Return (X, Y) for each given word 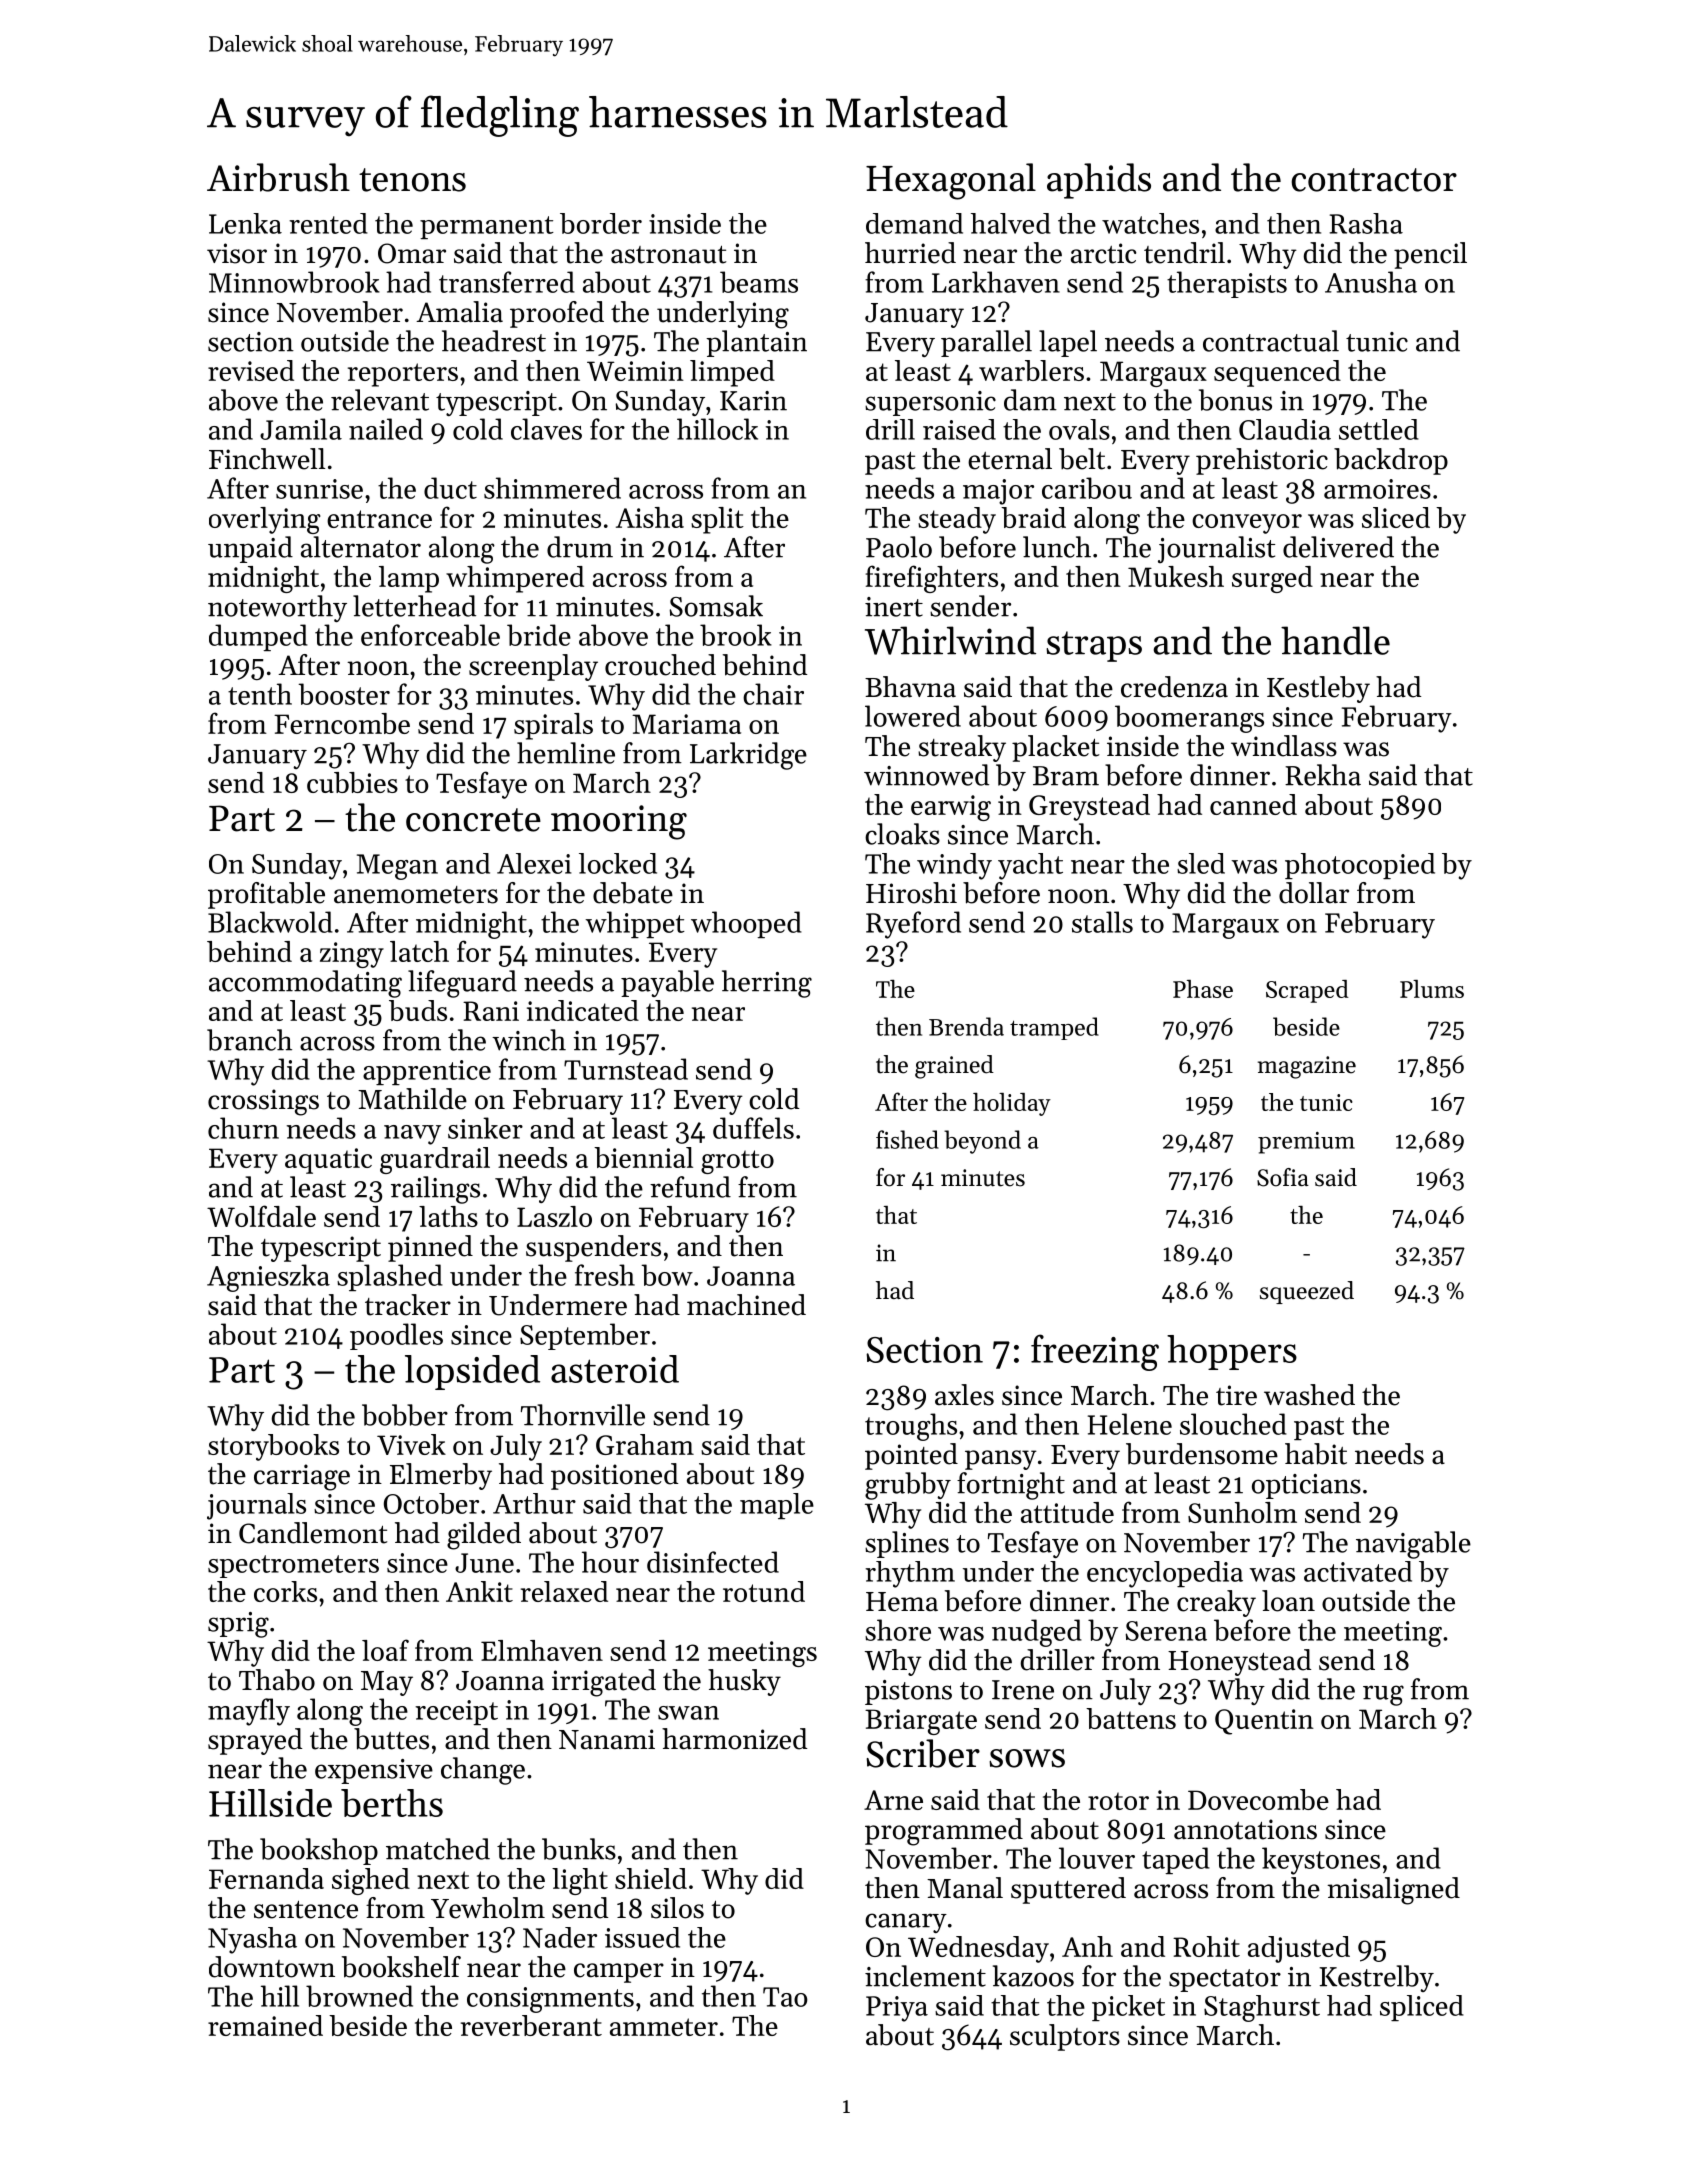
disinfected (713, 1562)
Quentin (1264, 1722)
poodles (396, 1336)
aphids (1099, 181)
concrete (473, 820)
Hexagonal (951, 181)
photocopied (1360, 866)
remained (265, 2025)
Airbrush (278, 177)
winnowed (926, 775)
